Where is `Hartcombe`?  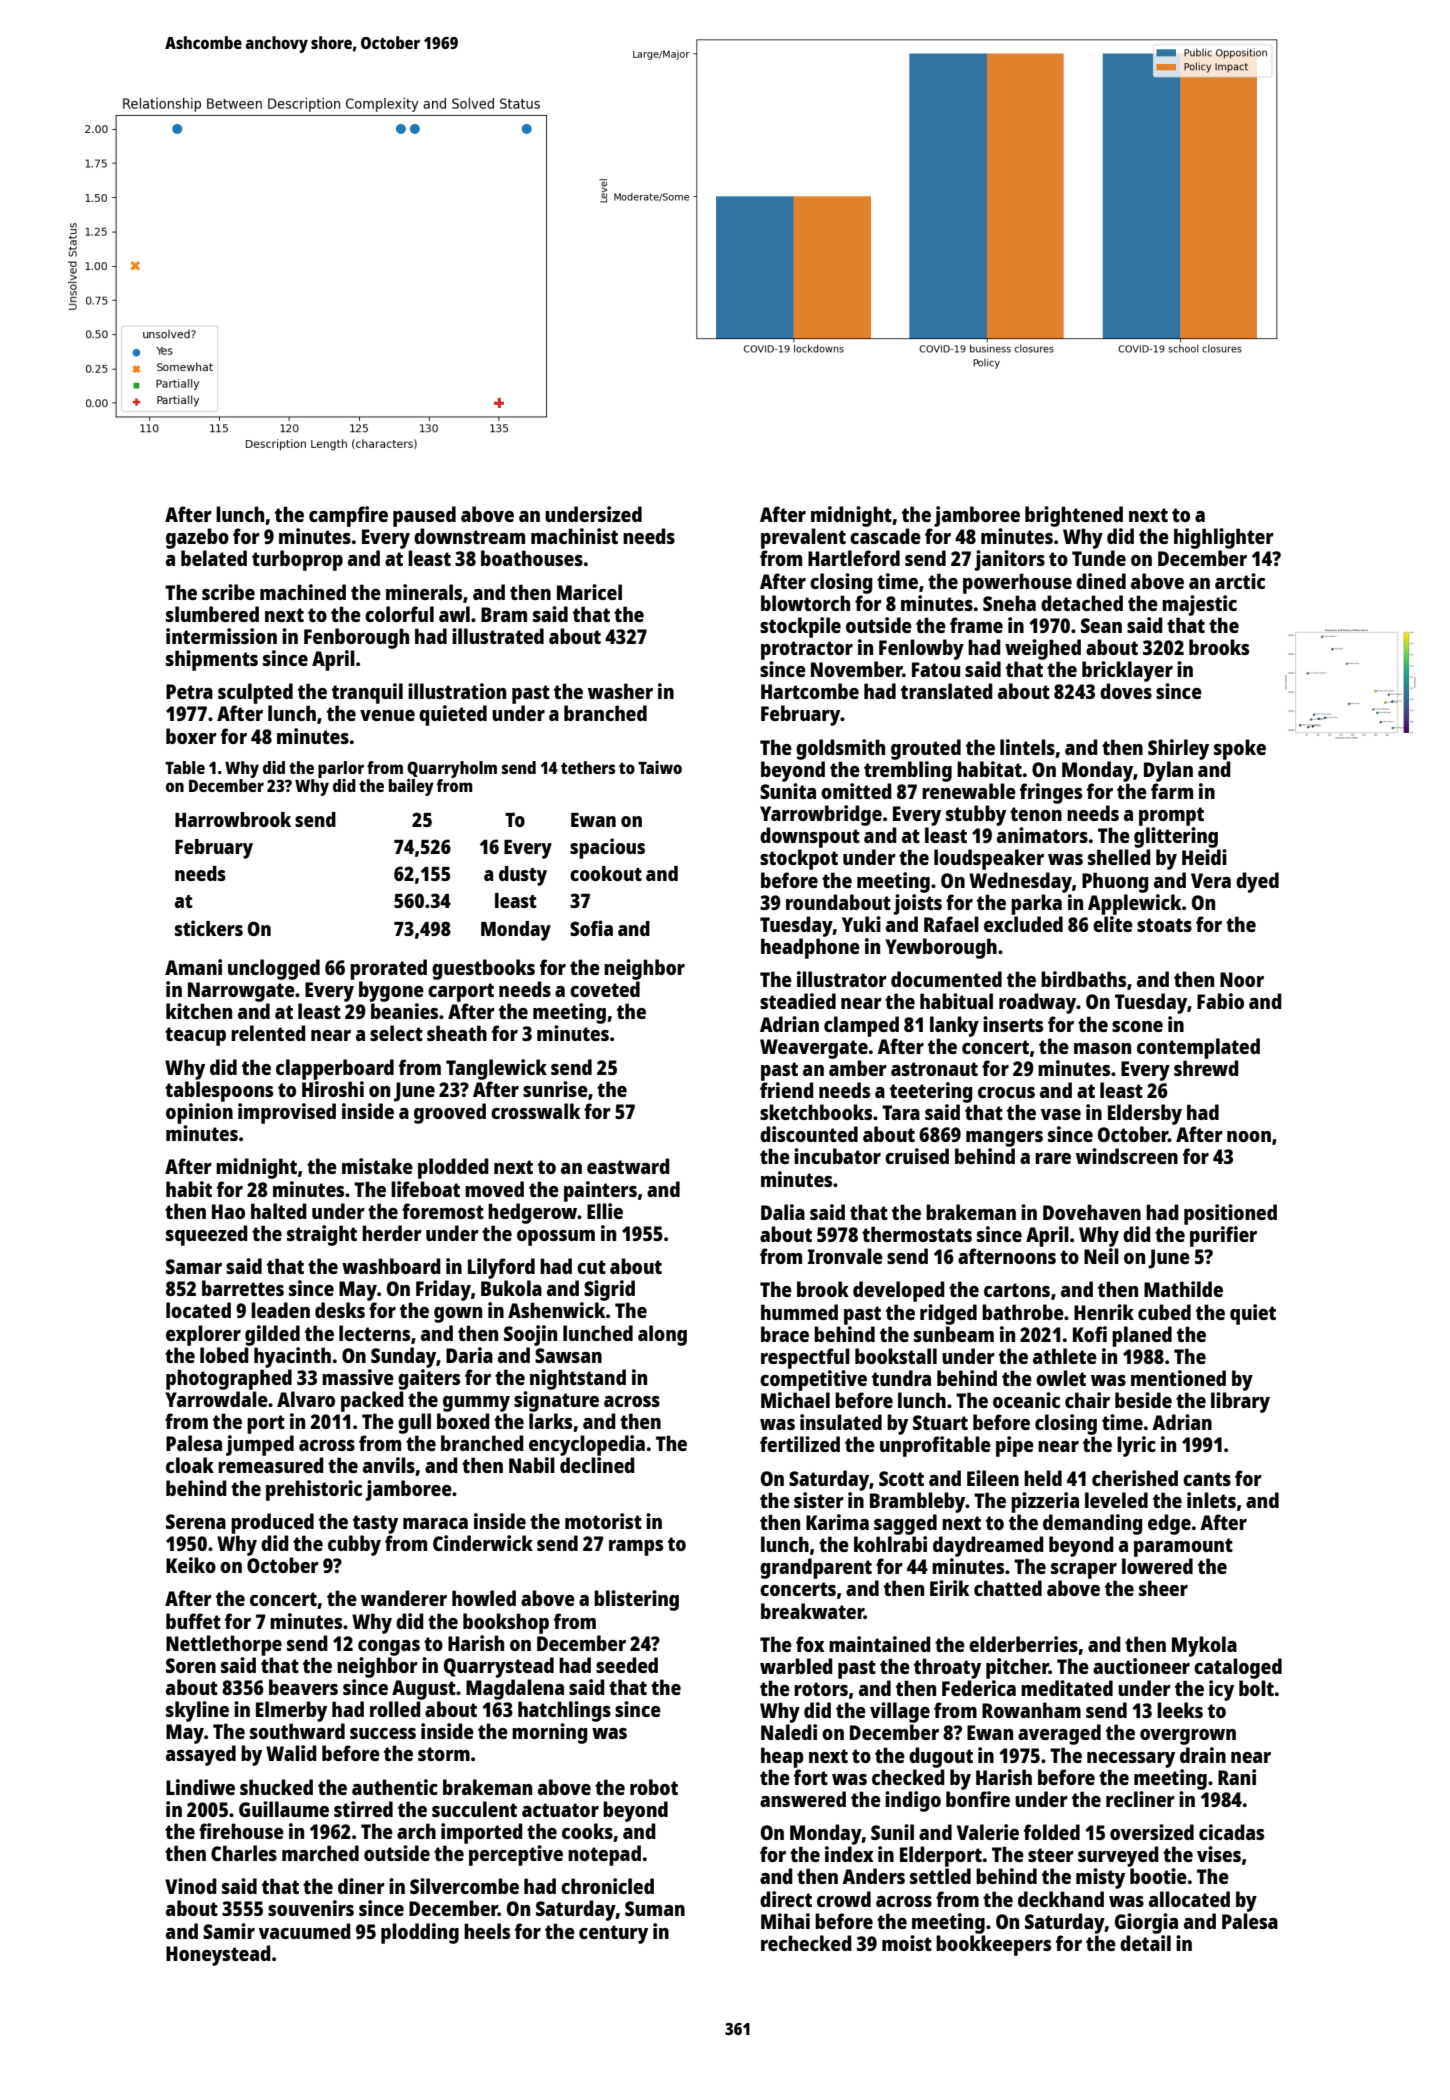 Hartcombe is located at coordinates (810, 691).
